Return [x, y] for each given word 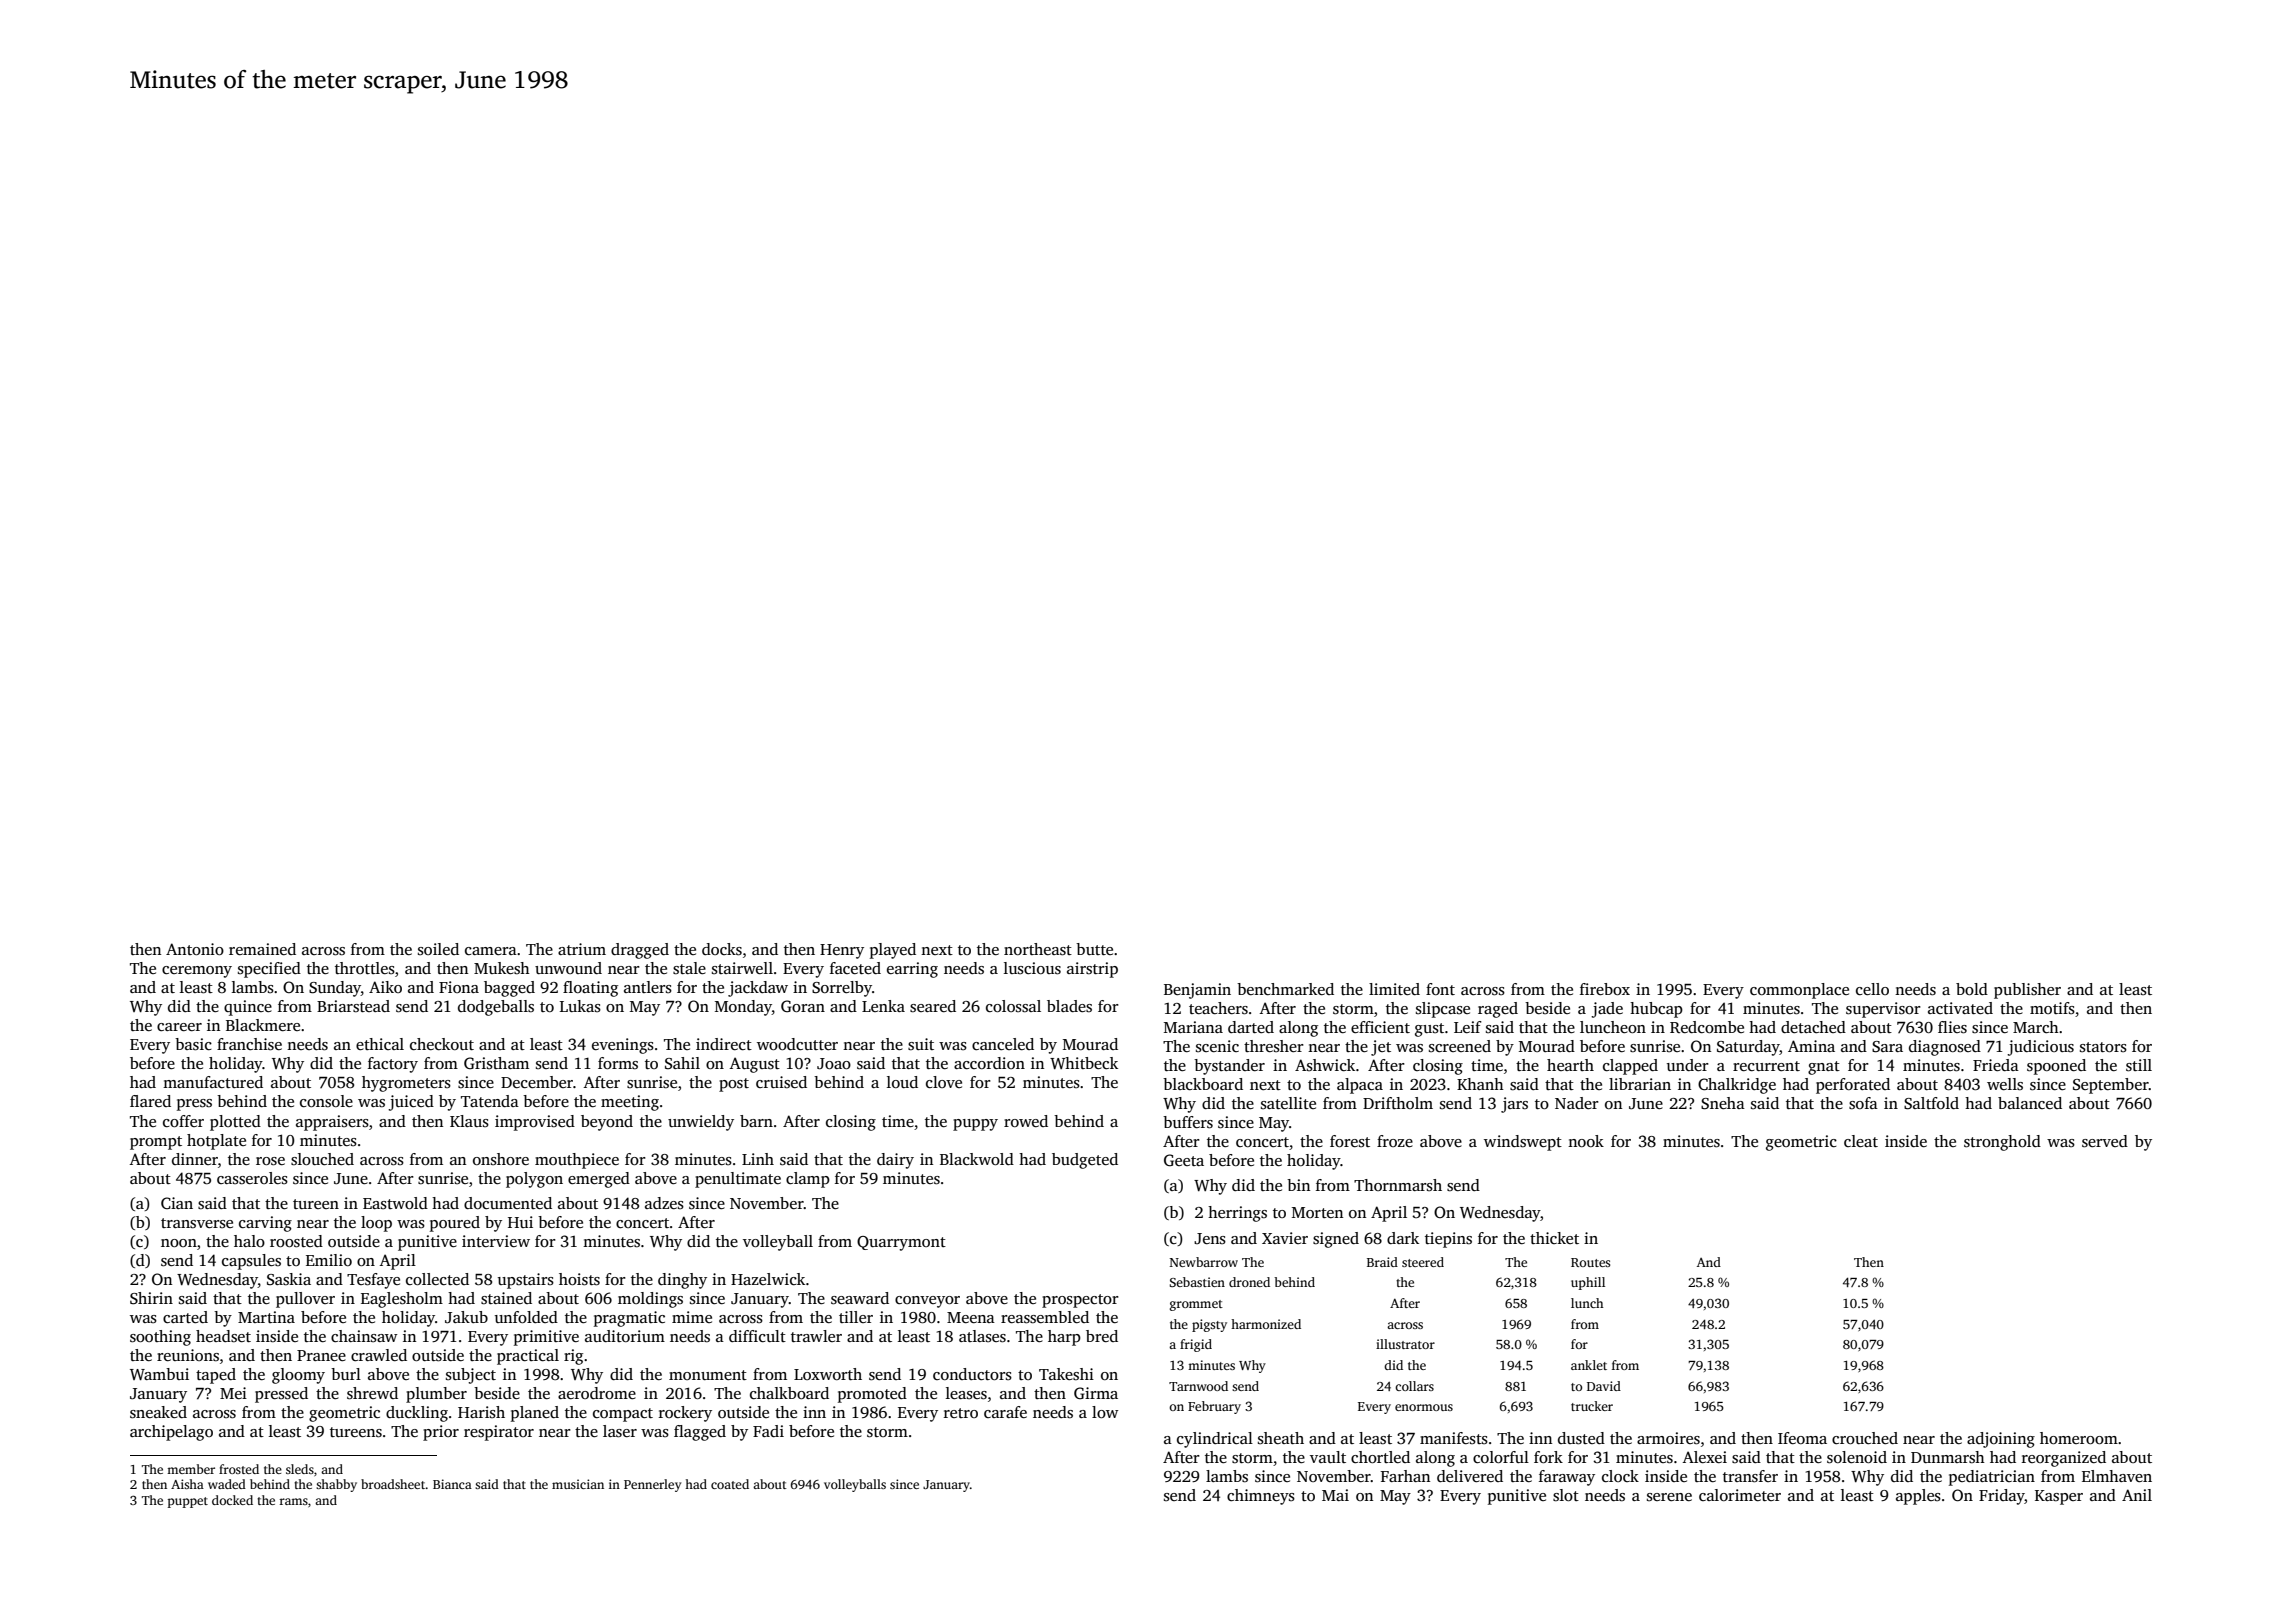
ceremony [197, 972]
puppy [975, 1125]
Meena [971, 1317]
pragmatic [629, 1319]
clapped [1630, 1067]
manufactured [213, 1082]
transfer [1750, 1476]
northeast [1038, 949]
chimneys [1261, 1497]
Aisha [187, 1484]
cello [1872, 989]
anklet [1589, 1365]
